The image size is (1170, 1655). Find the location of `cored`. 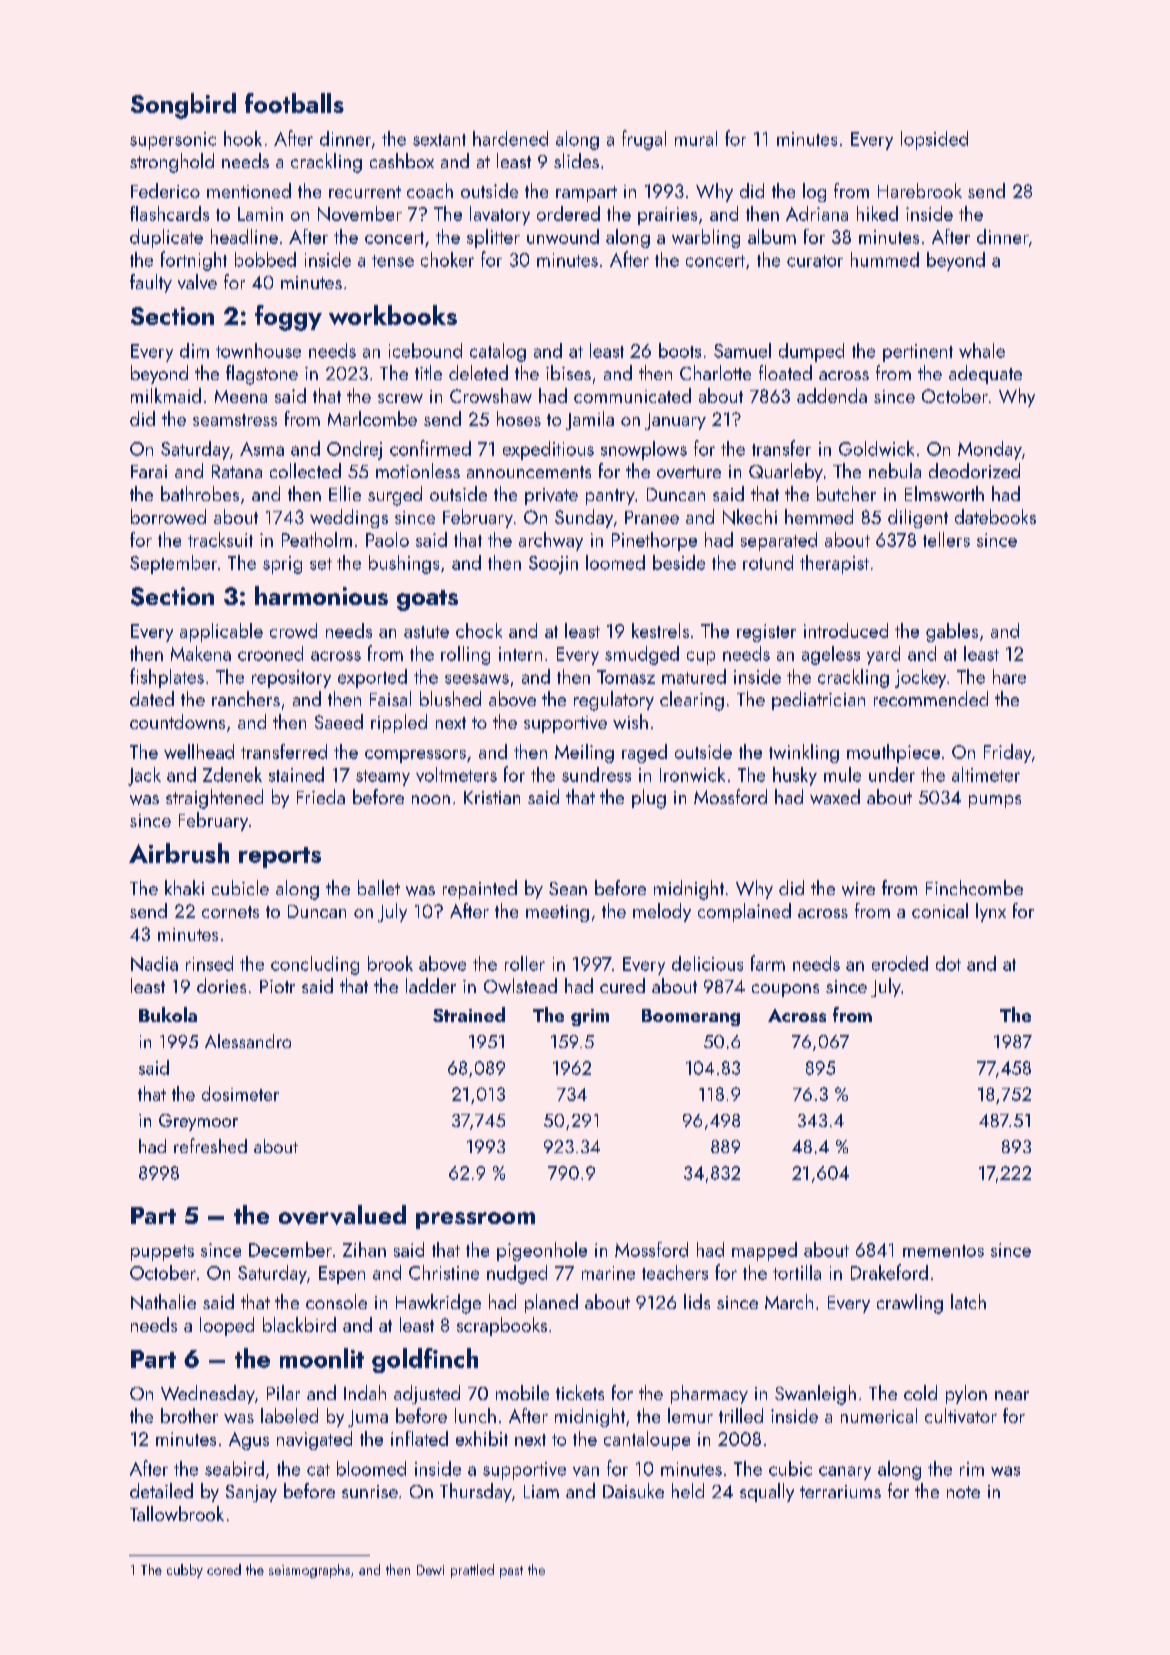

cored is located at coordinates (224, 1569).
